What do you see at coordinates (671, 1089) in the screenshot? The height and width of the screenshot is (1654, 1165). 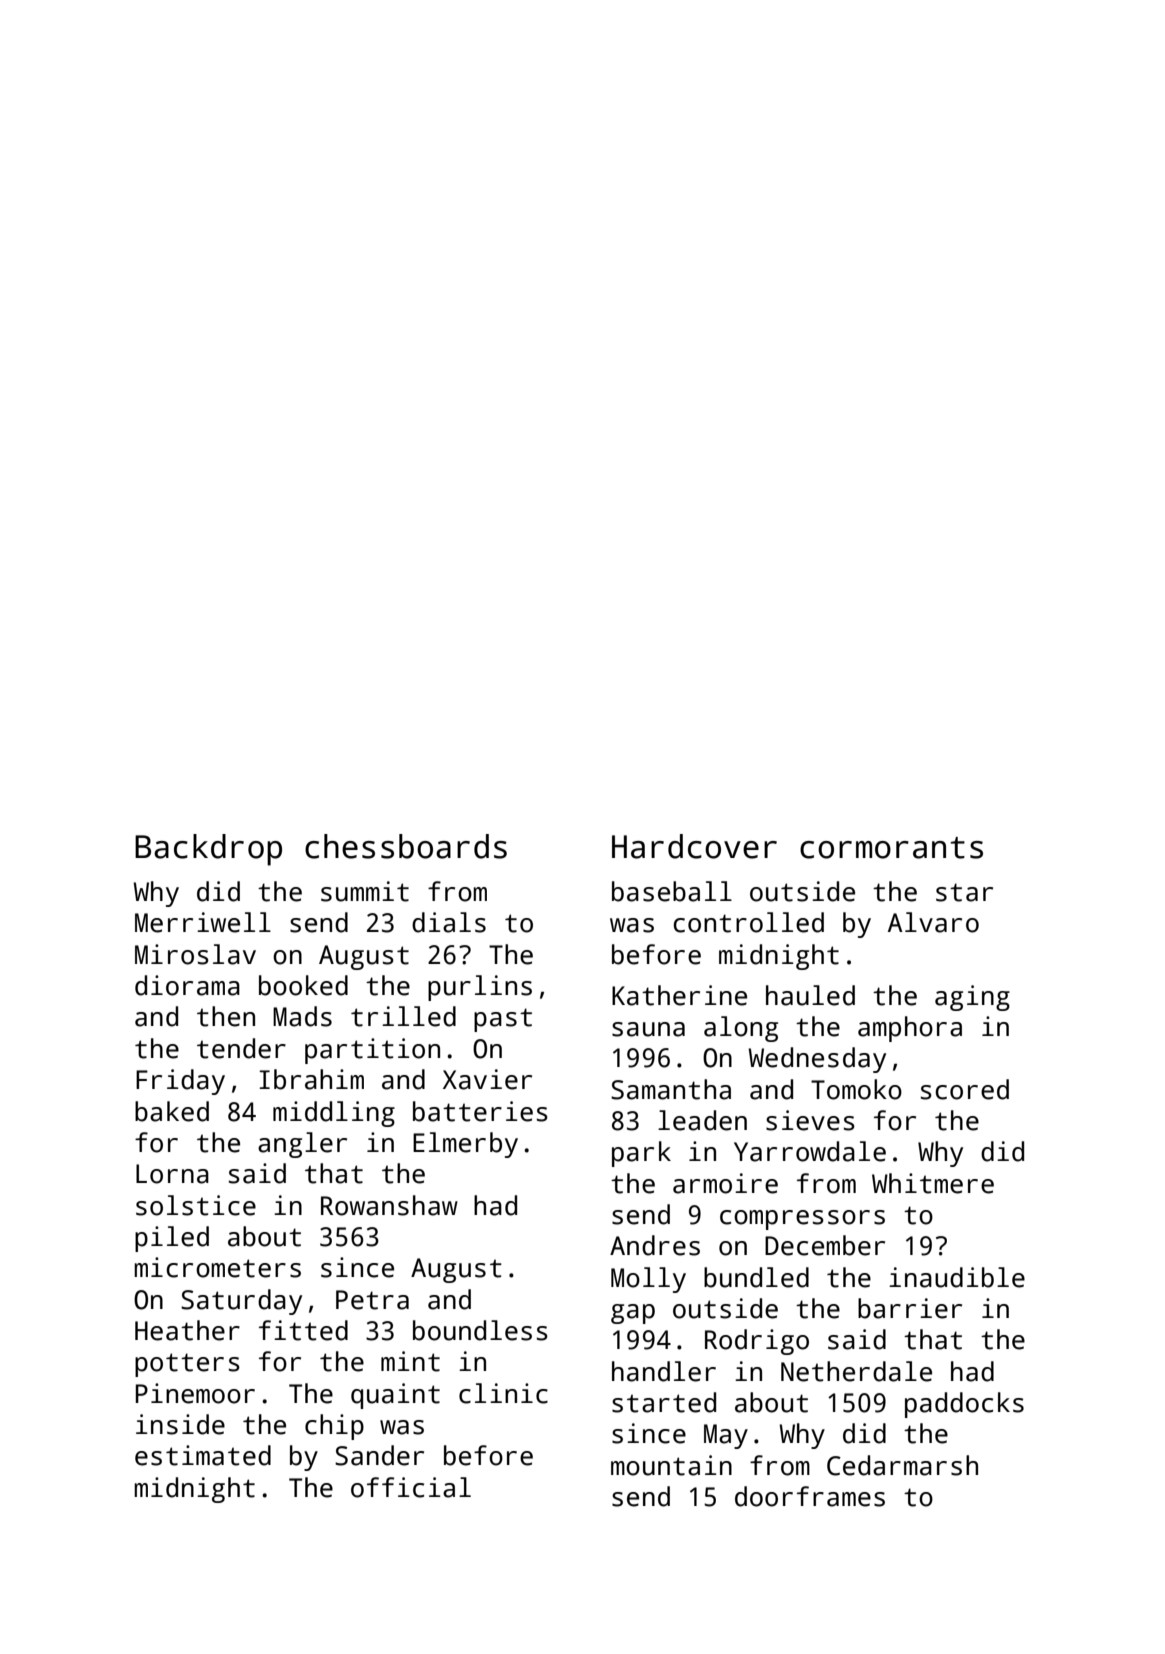 I see `Samantha` at bounding box center [671, 1089].
